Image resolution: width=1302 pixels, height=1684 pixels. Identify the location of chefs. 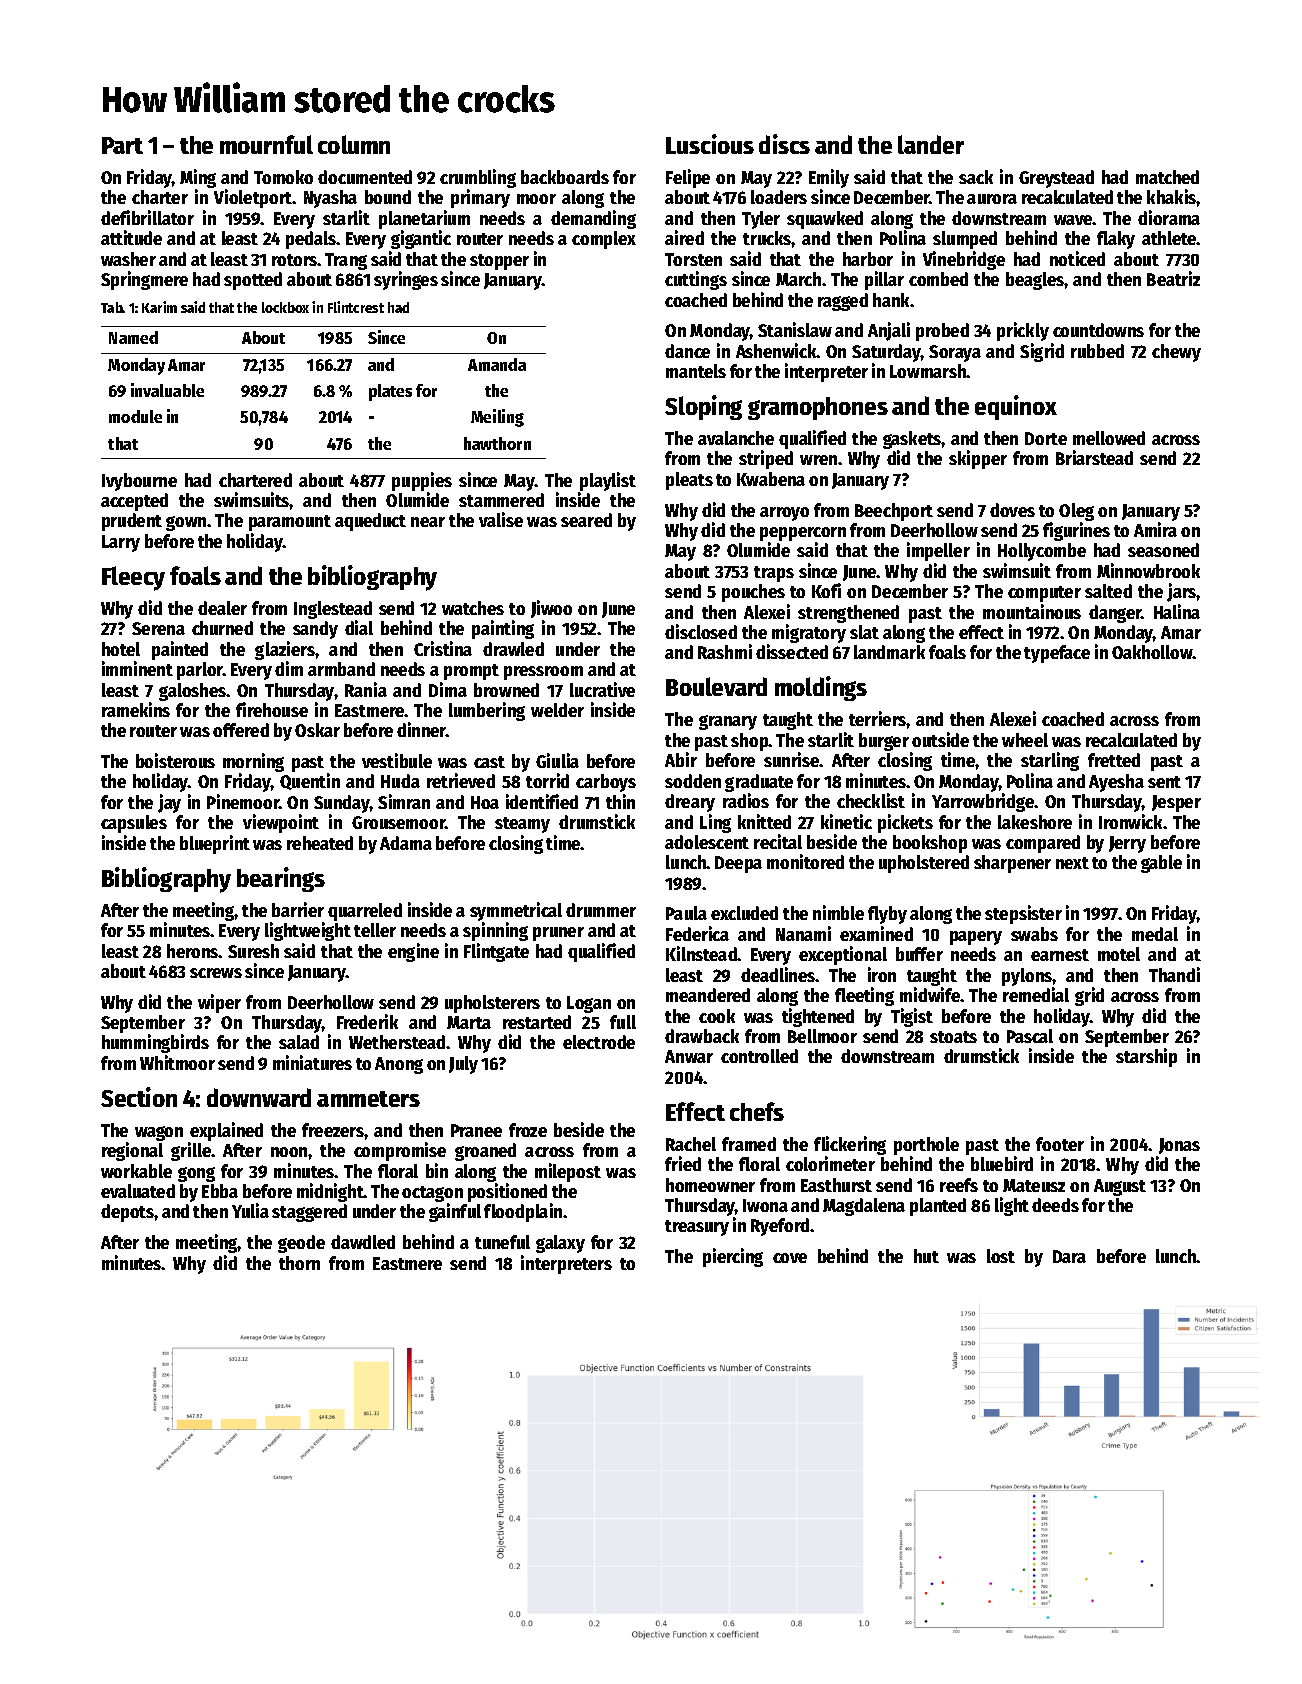
(757, 1111).
